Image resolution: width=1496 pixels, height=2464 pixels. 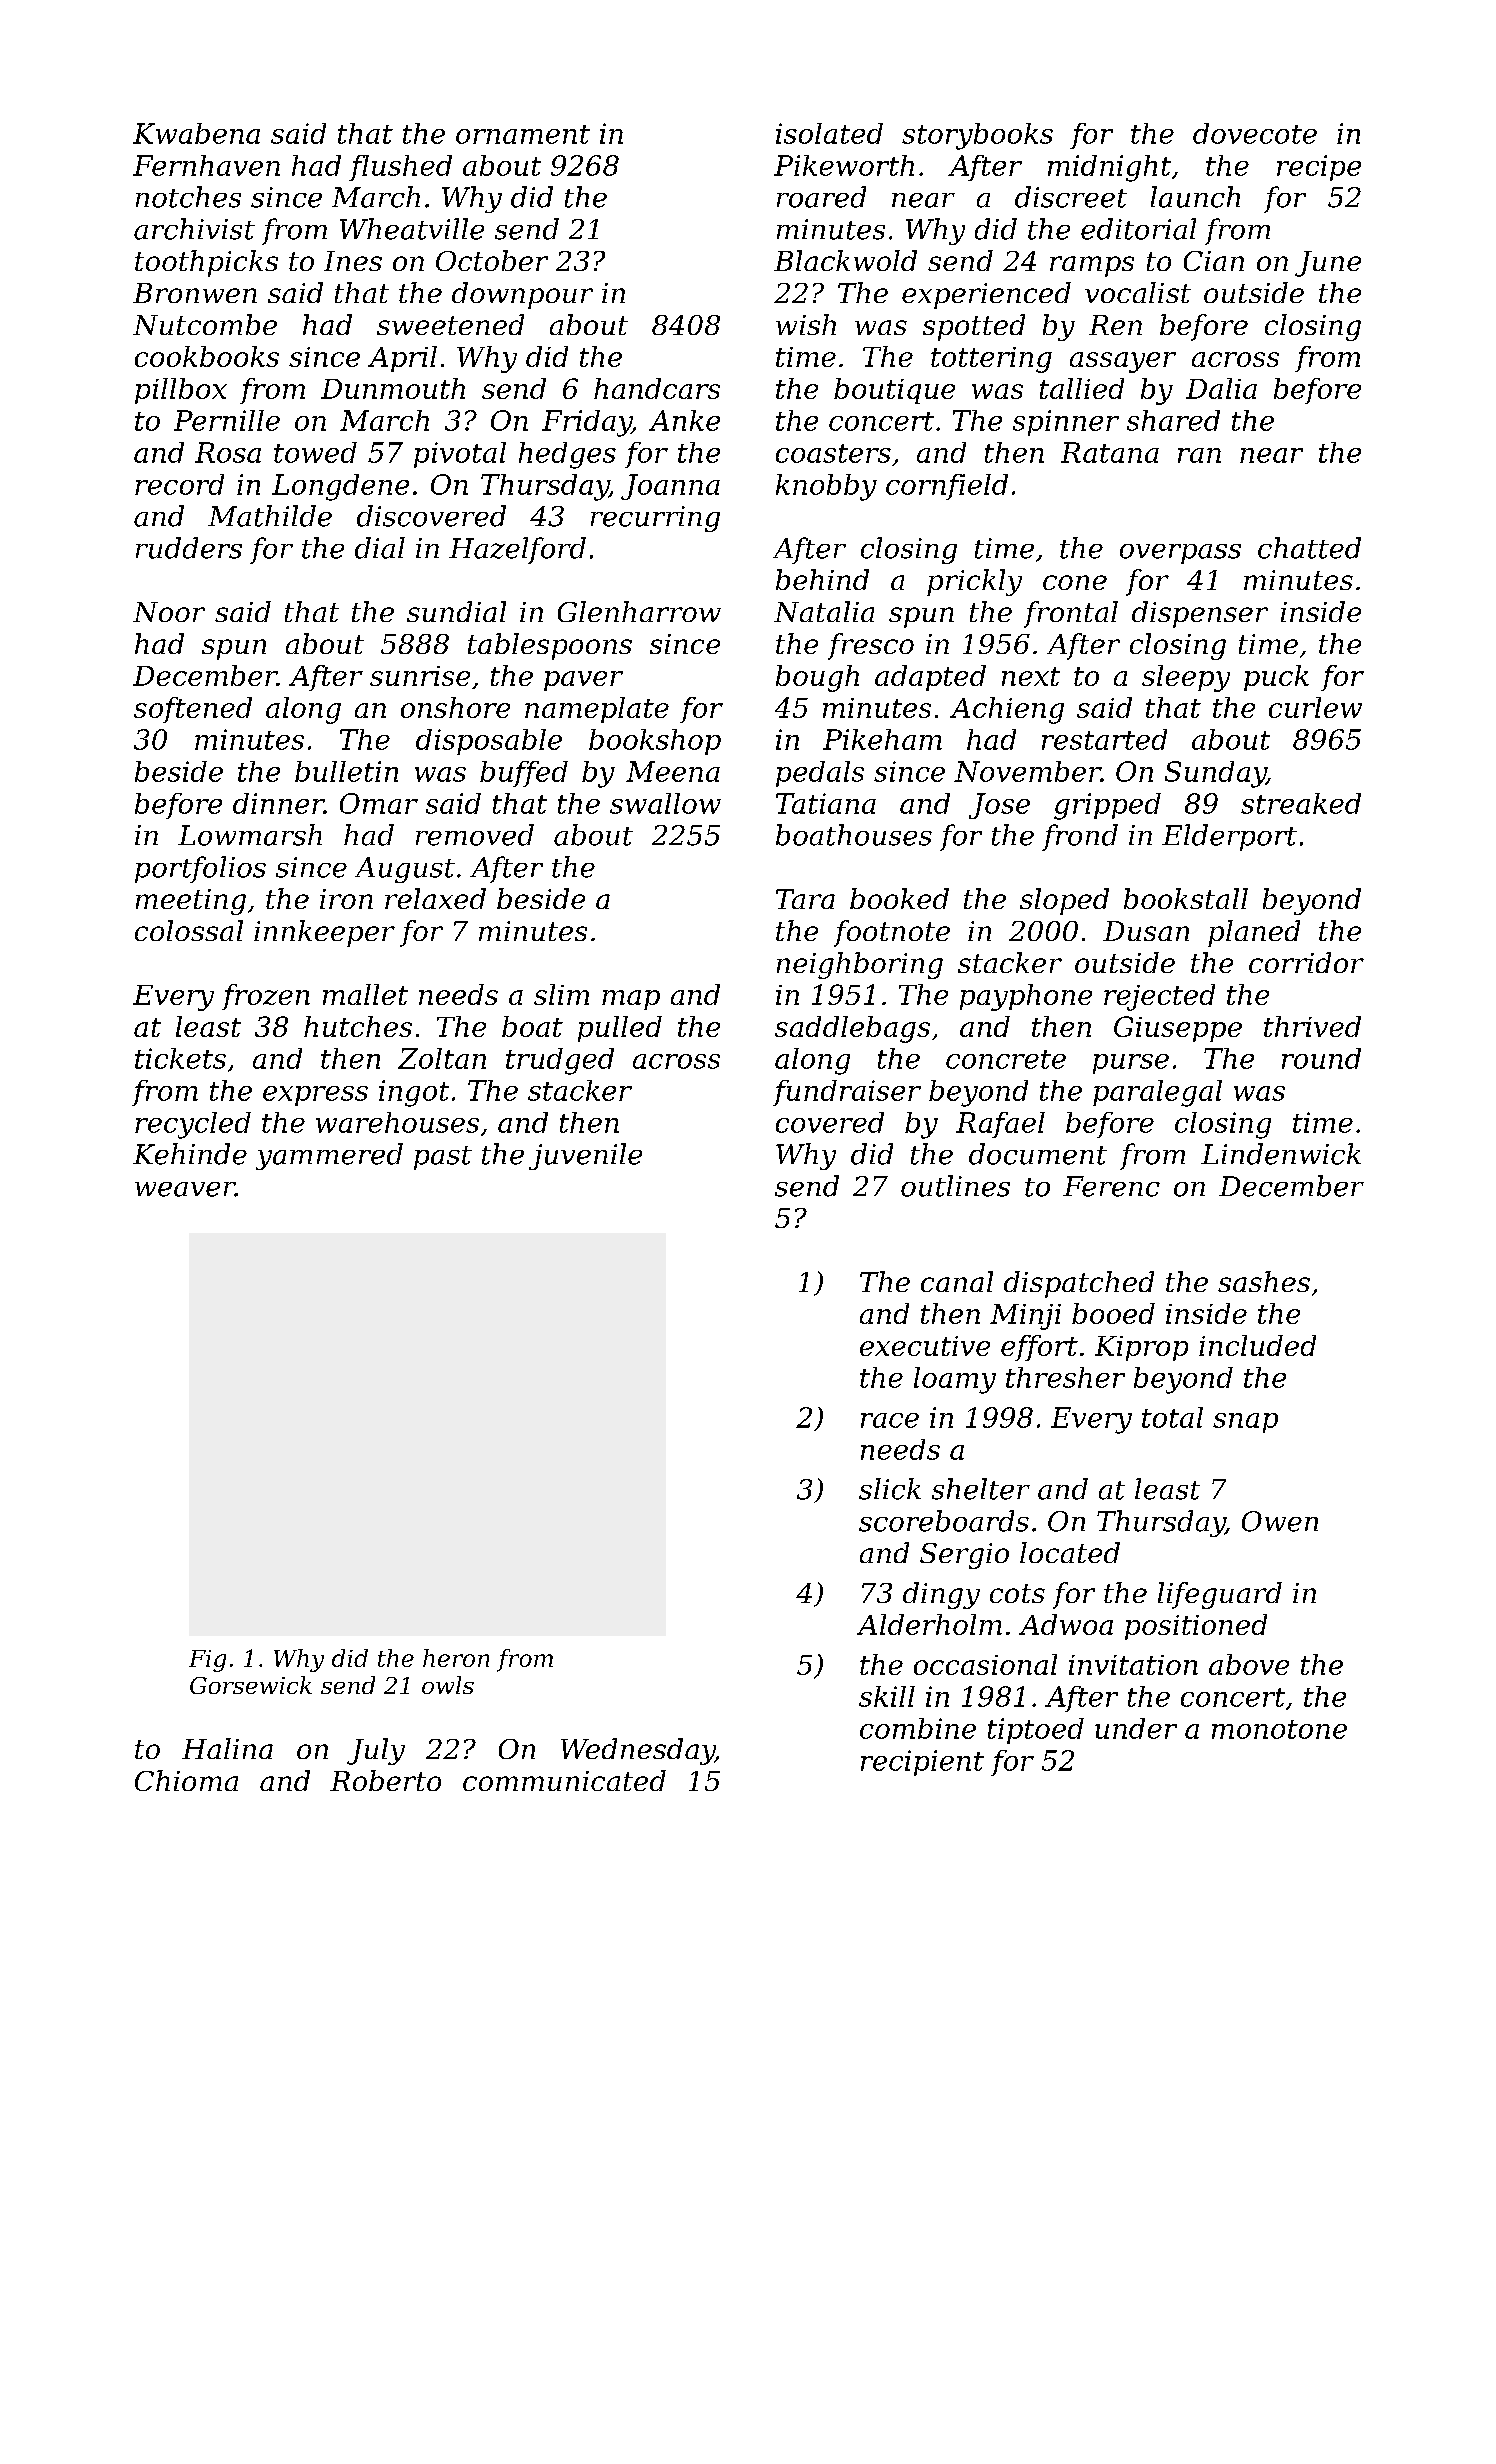 I want to click on tickets, so click(x=180, y=1058).
